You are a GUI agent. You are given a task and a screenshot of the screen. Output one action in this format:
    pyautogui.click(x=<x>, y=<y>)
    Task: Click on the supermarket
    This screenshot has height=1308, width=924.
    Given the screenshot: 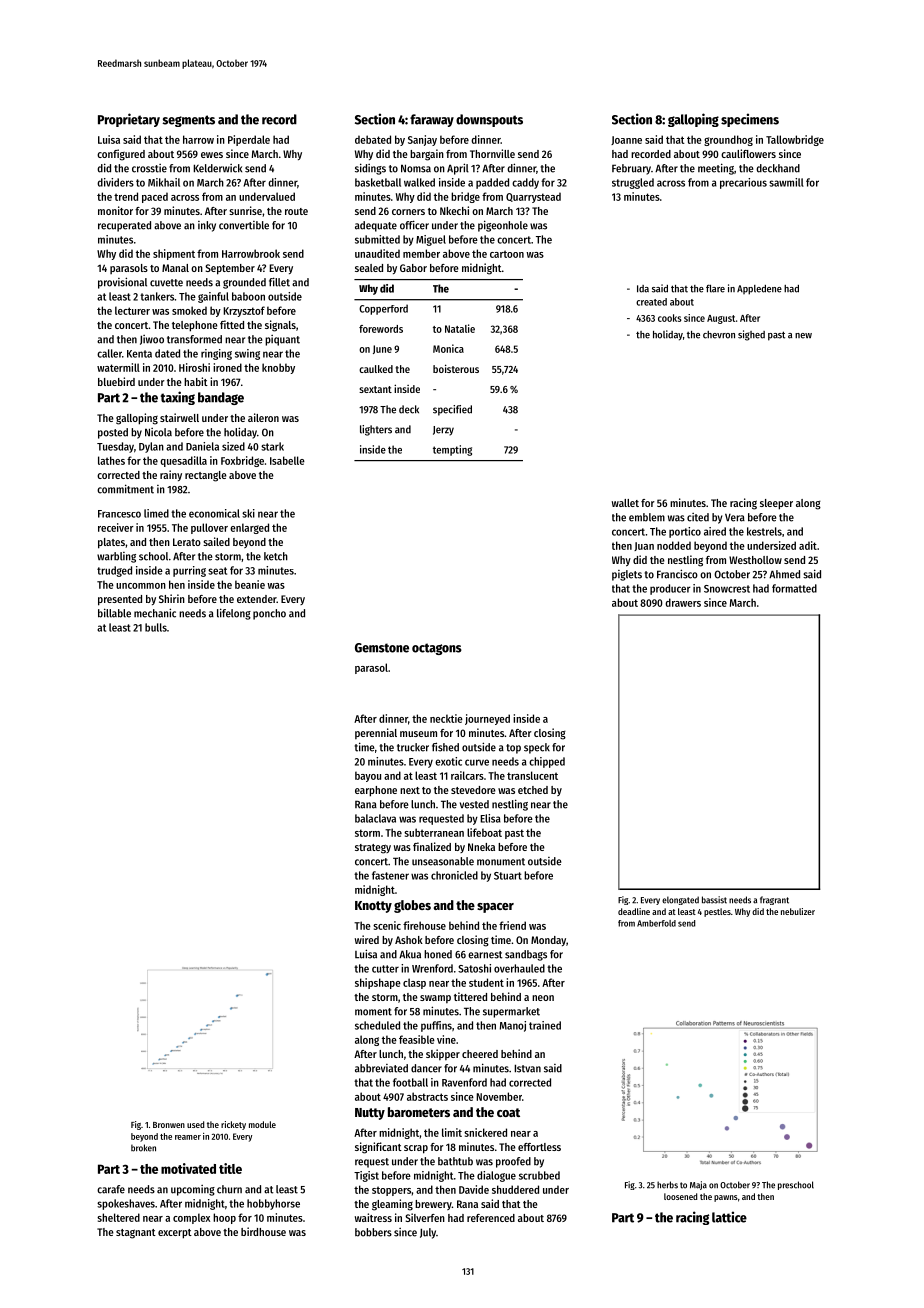 What is the action you would take?
    pyautogui.click(x=511, y=1012)
